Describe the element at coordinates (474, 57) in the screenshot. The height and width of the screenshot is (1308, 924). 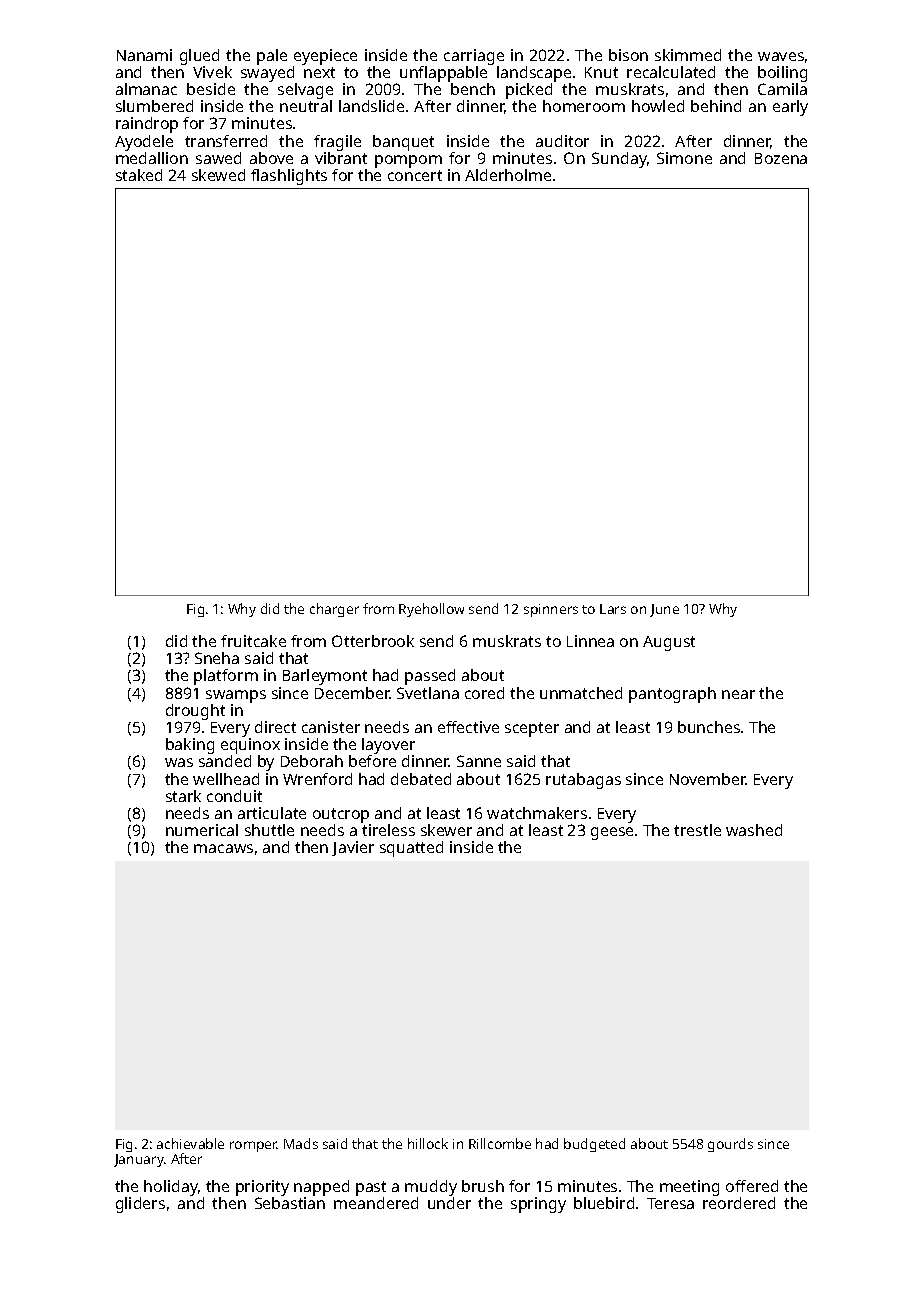
I see `carriage` at that location.
